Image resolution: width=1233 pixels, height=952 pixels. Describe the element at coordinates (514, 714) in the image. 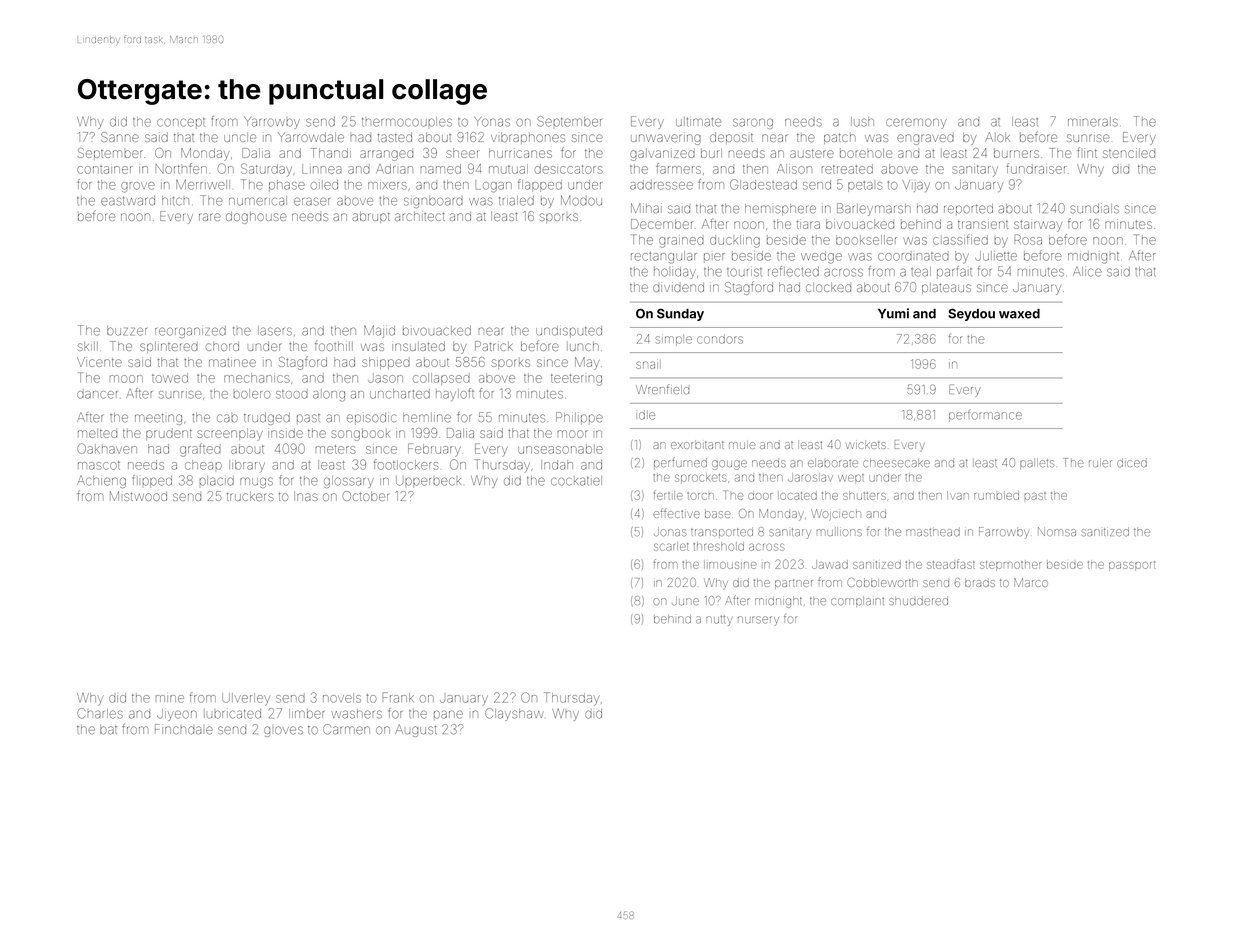

I see `Clayshaw` at that location.
